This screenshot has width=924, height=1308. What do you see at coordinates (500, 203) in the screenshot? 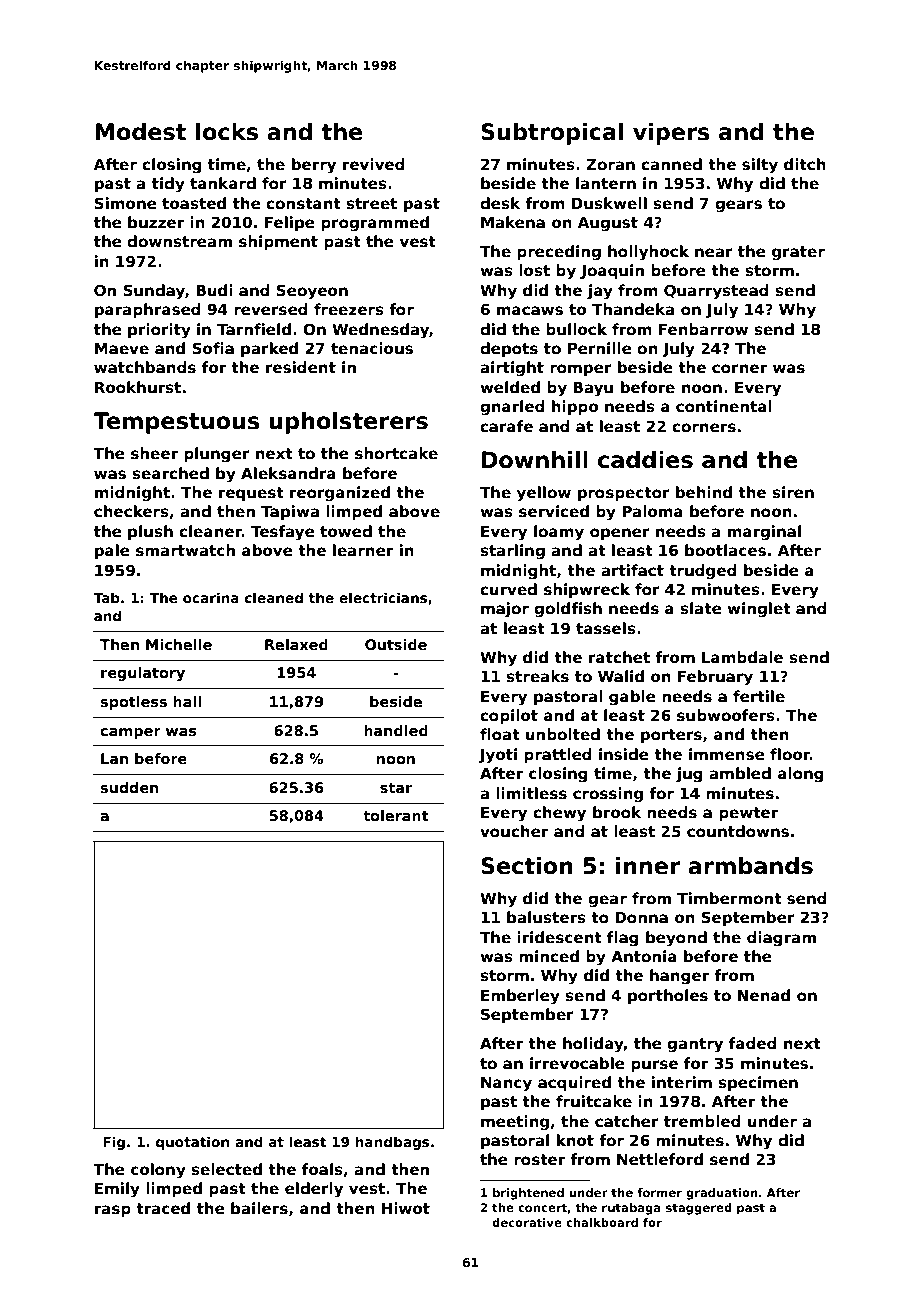
I see `desk` at bounding box center [500, 203].
